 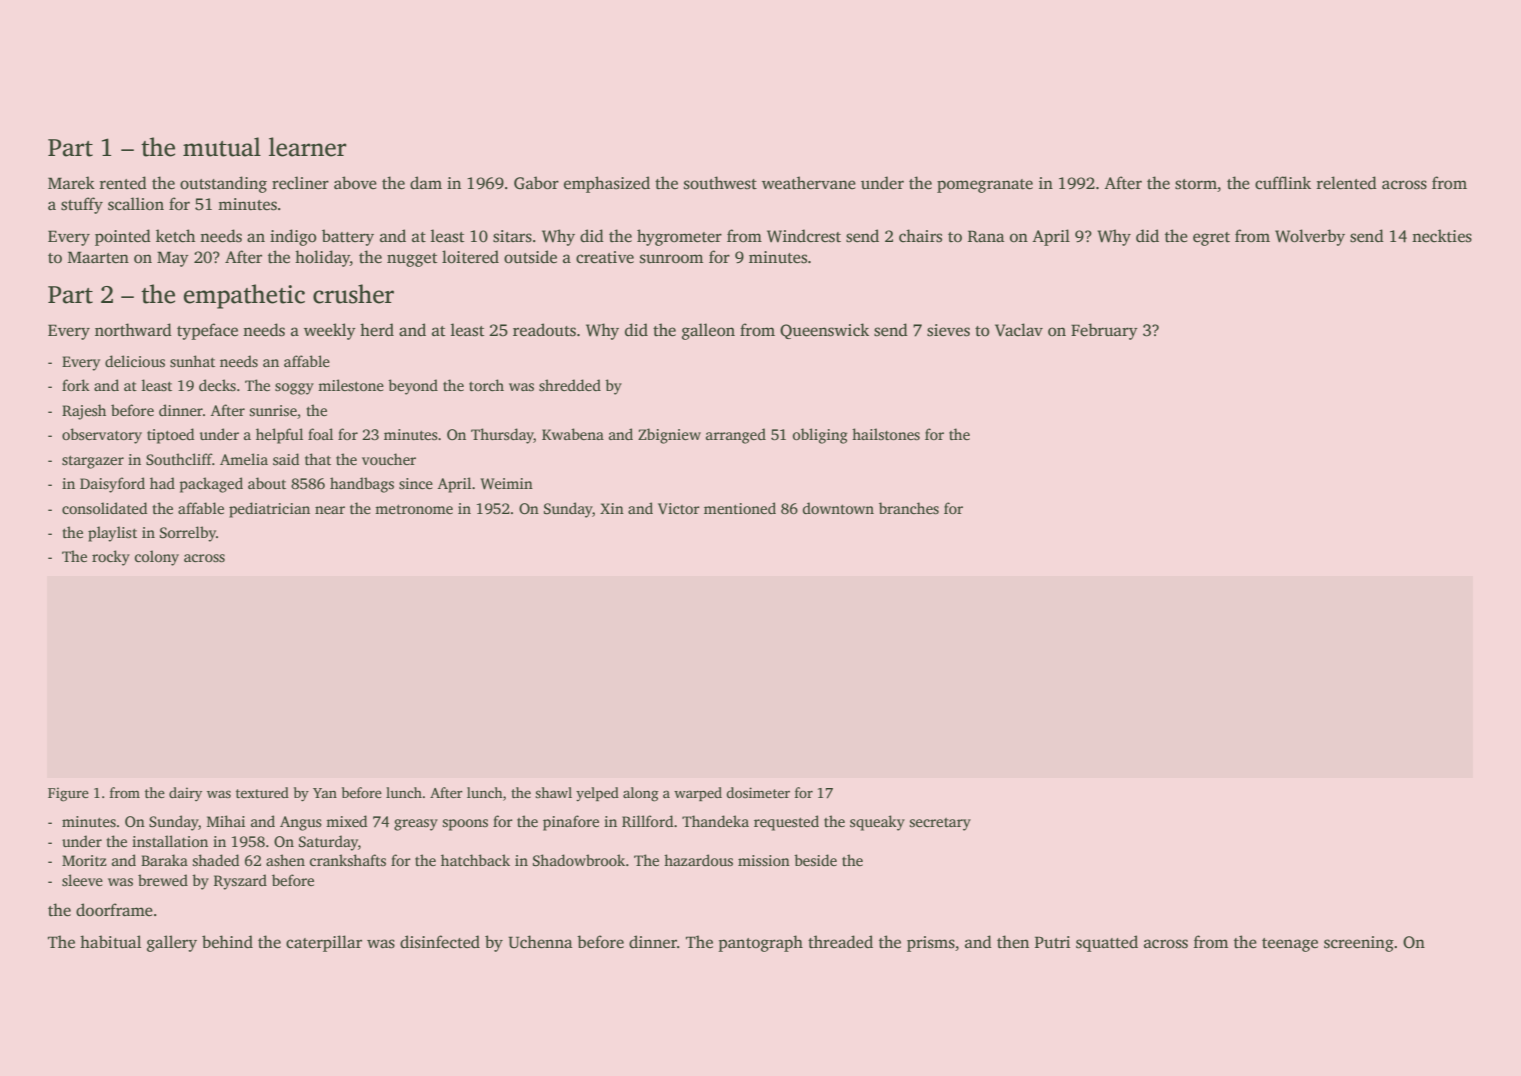 I want to click on delicious, so click(x=135, y=361).
